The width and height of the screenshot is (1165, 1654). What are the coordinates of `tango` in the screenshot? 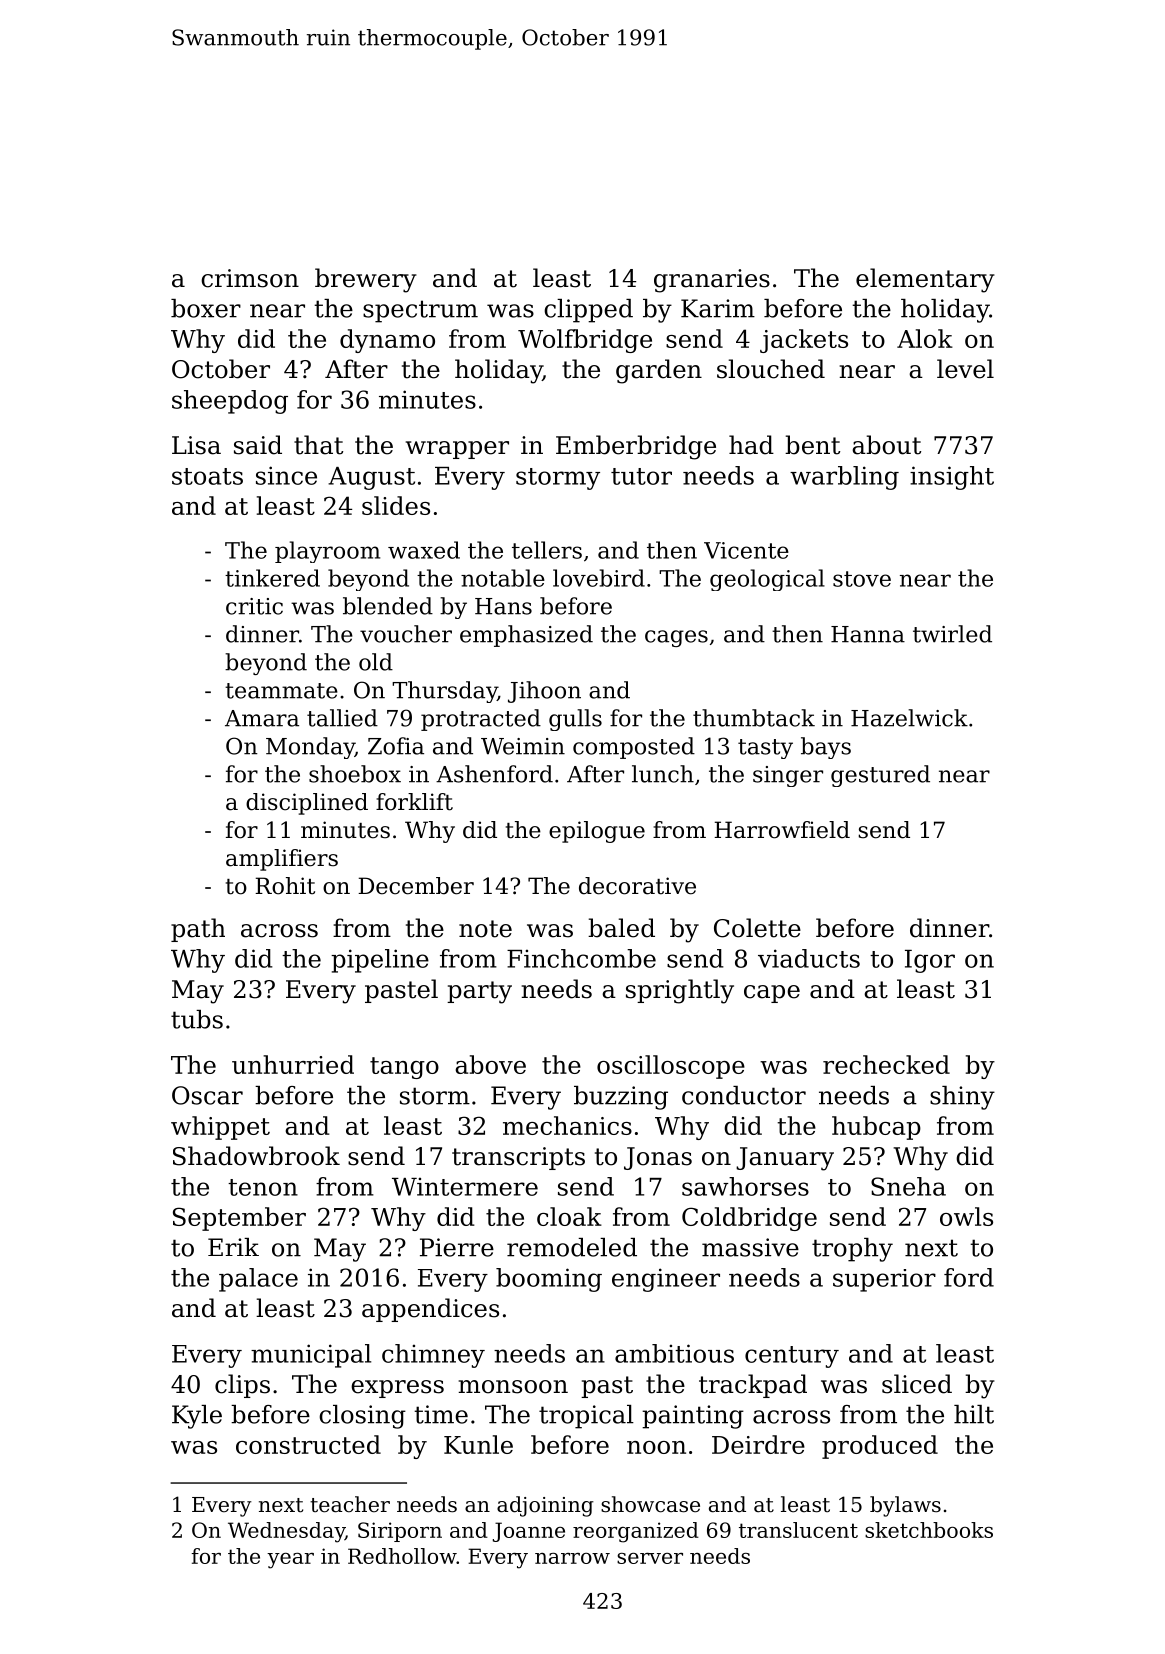 It's located at (404, 1068).
